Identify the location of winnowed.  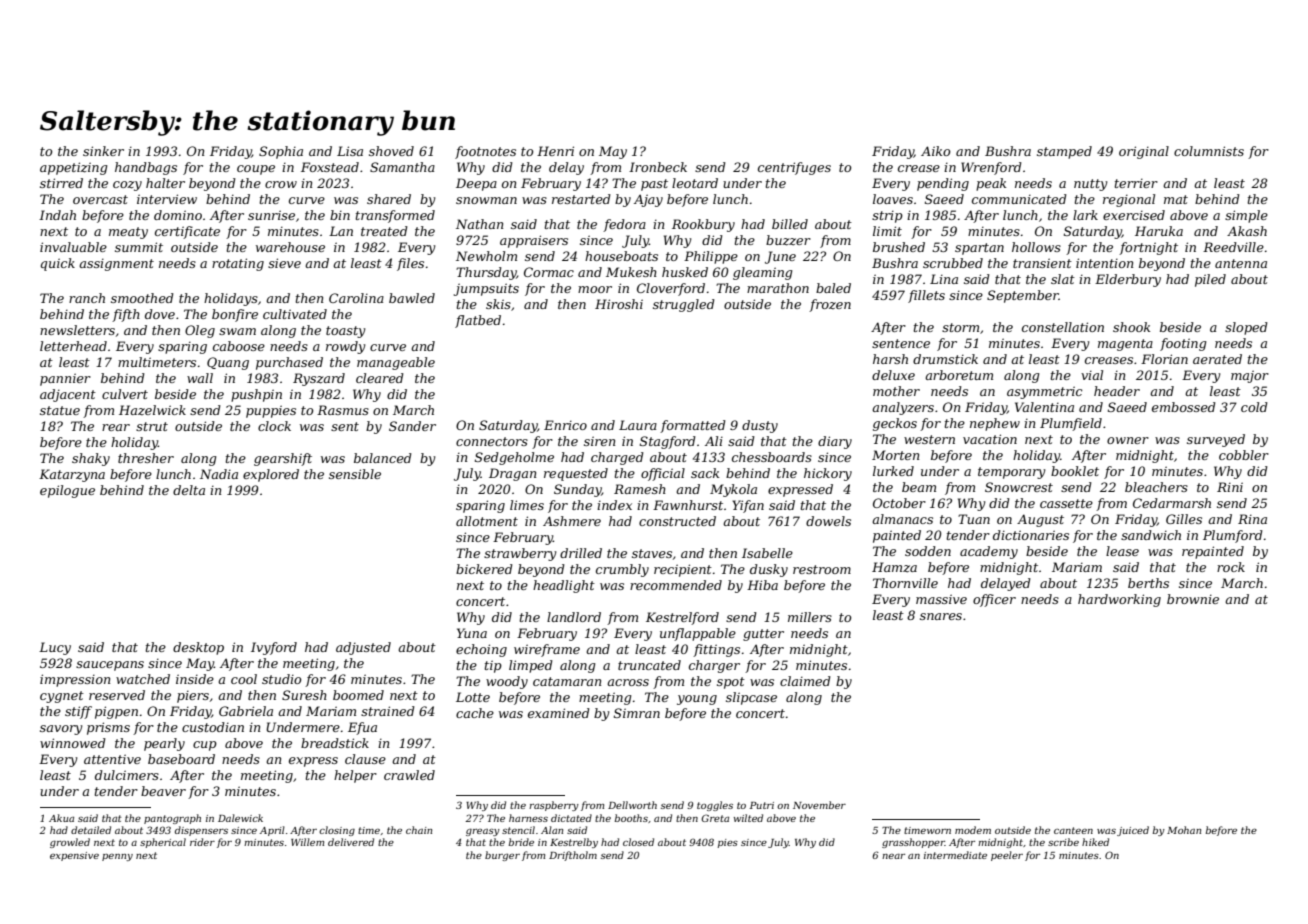
(73, 743).
